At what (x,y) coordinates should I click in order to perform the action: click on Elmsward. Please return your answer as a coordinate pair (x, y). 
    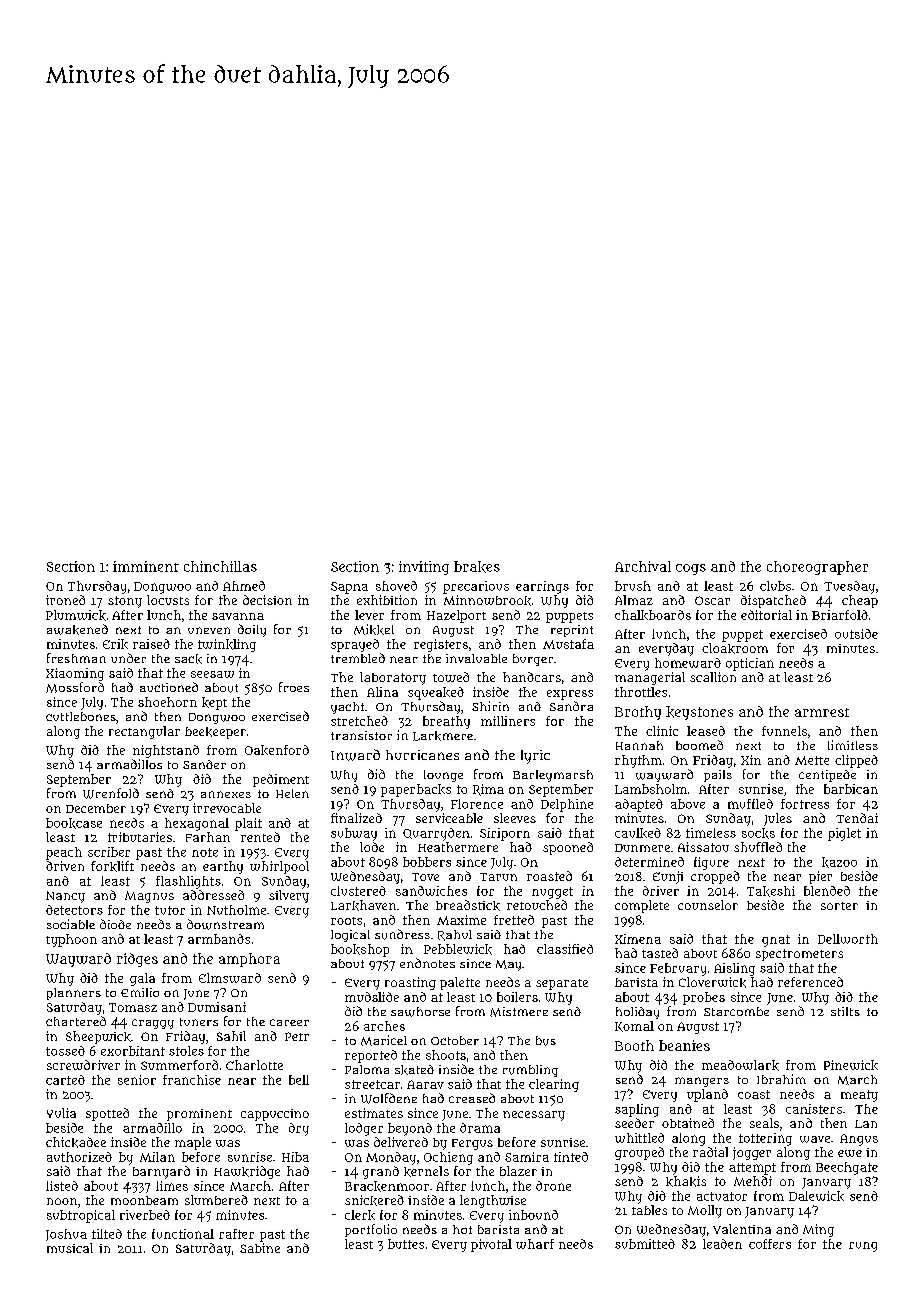
    Looking at the image, I should click on (230, 978).
